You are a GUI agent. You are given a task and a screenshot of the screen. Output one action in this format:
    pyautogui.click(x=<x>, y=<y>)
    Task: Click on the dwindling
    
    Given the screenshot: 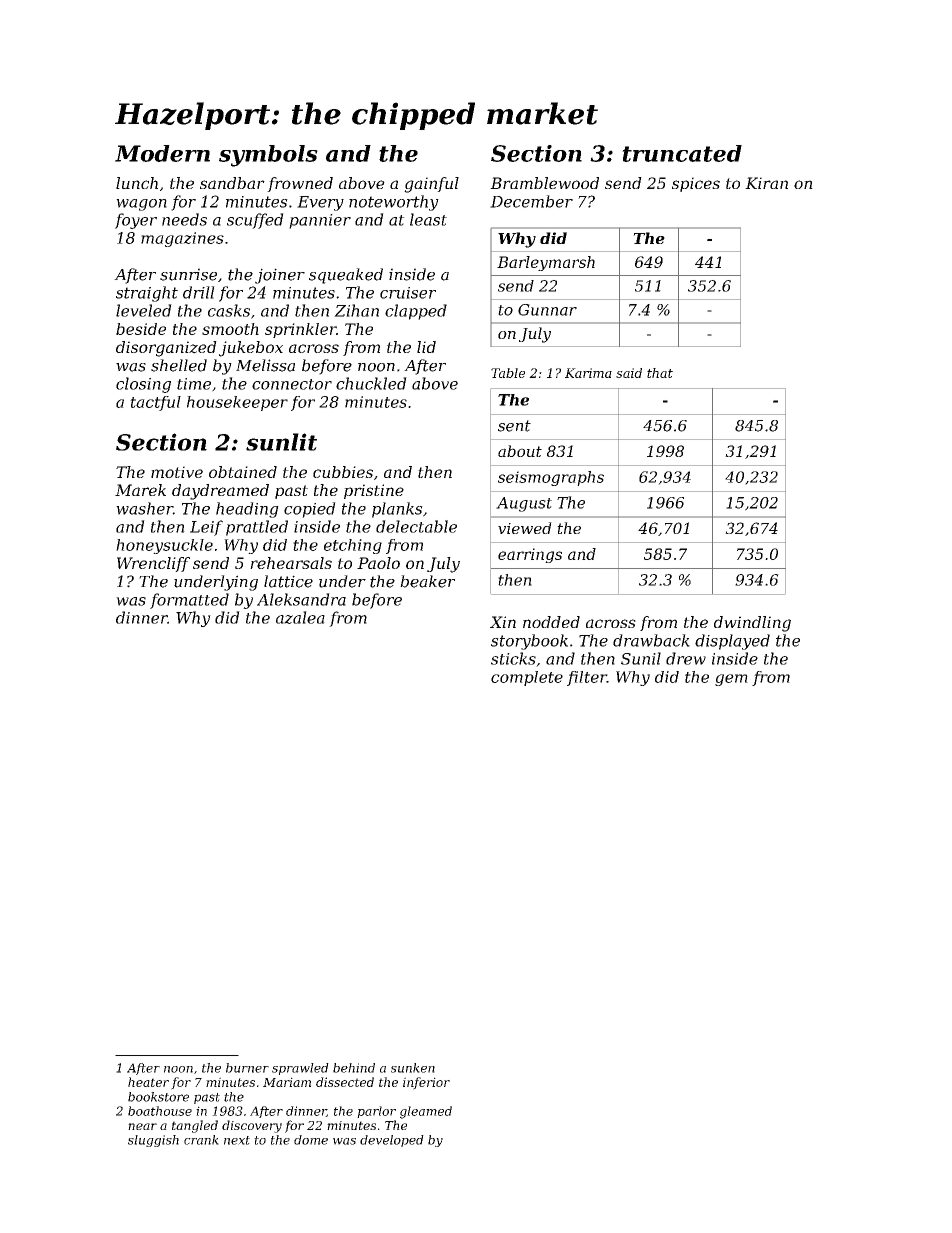 What is the action you would take?
    pyautogui.click(x=752, y=624)
